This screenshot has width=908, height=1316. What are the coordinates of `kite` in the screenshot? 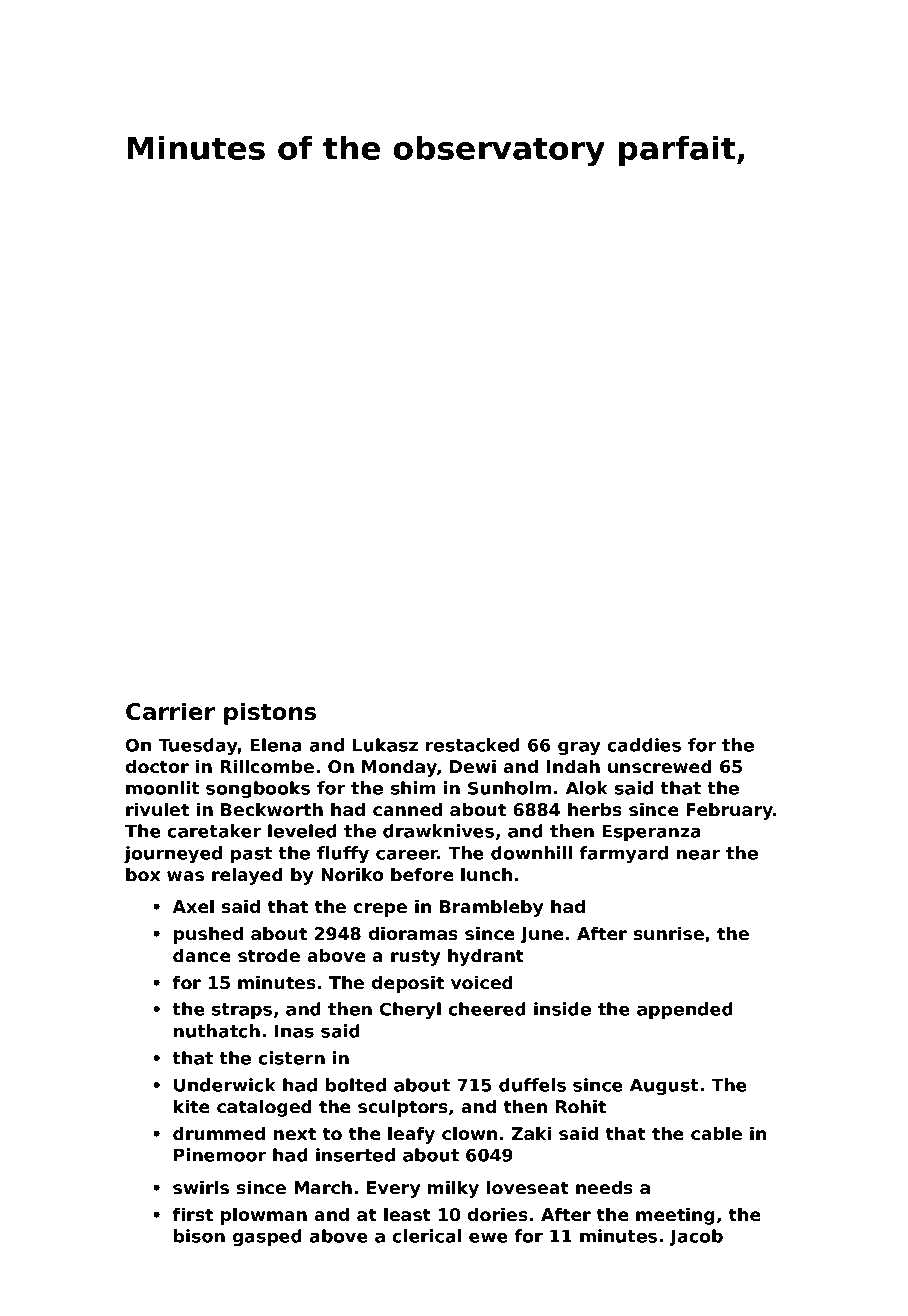 It's located at (192, 1106).
